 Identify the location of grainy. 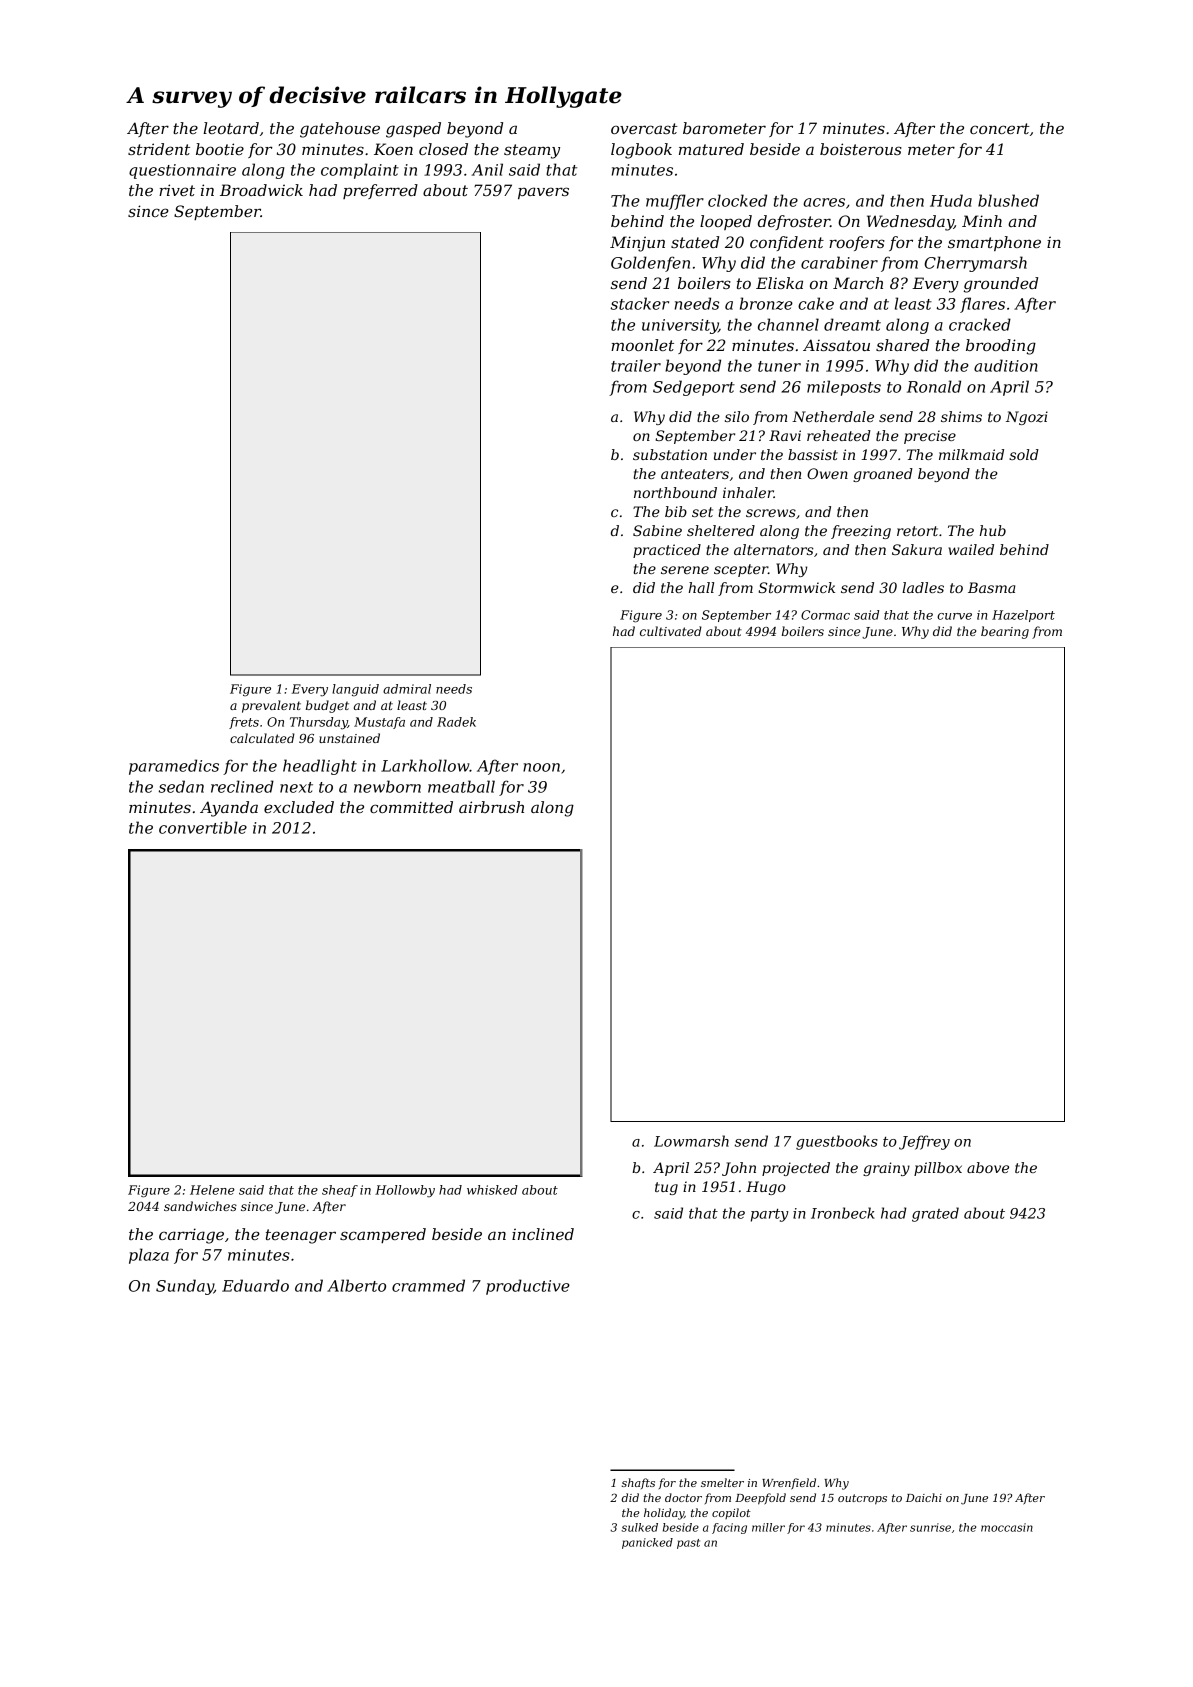
(886, 1169).
